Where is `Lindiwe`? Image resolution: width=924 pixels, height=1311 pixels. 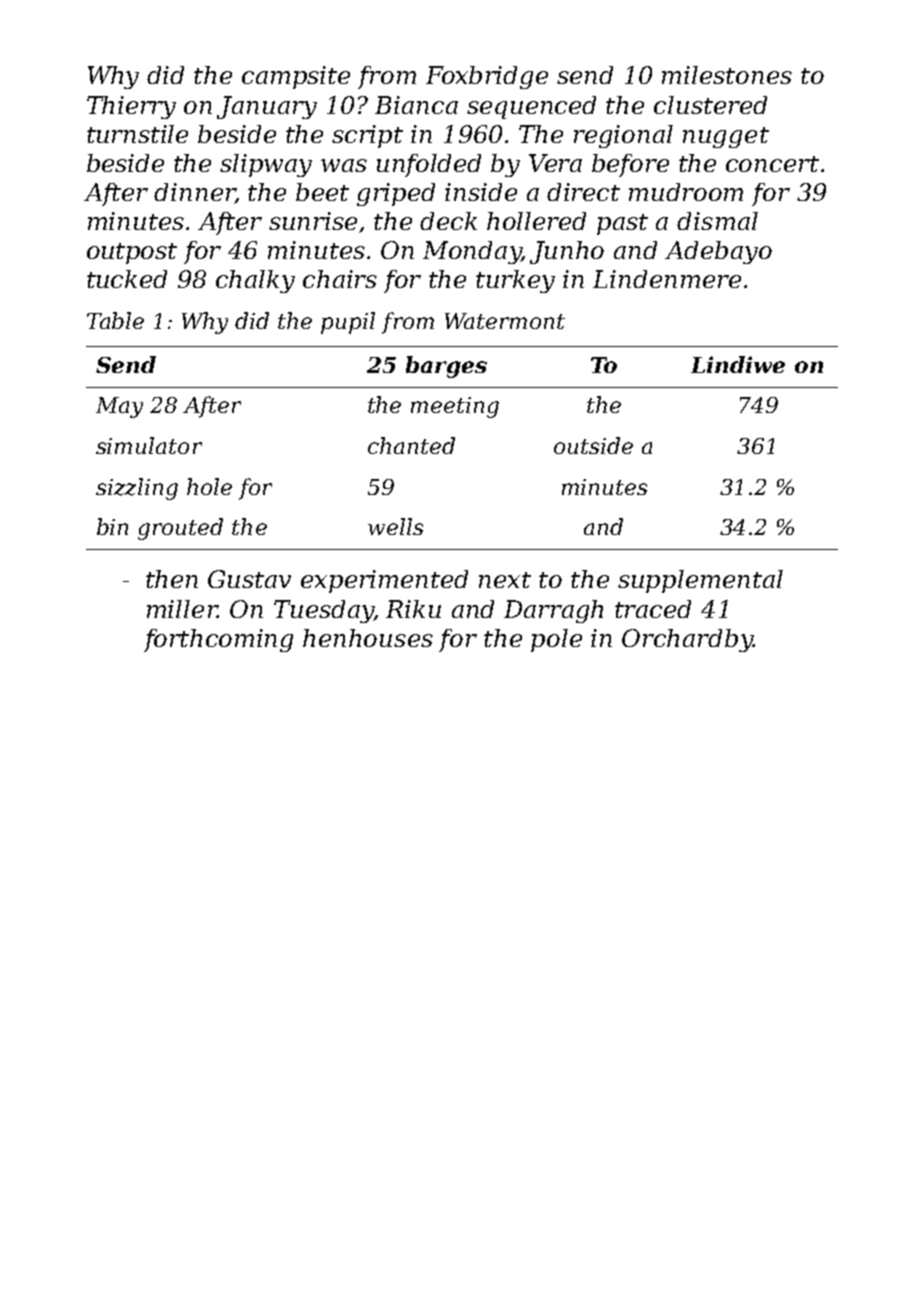
Lindiwe is located at coordinates (738, 364).
